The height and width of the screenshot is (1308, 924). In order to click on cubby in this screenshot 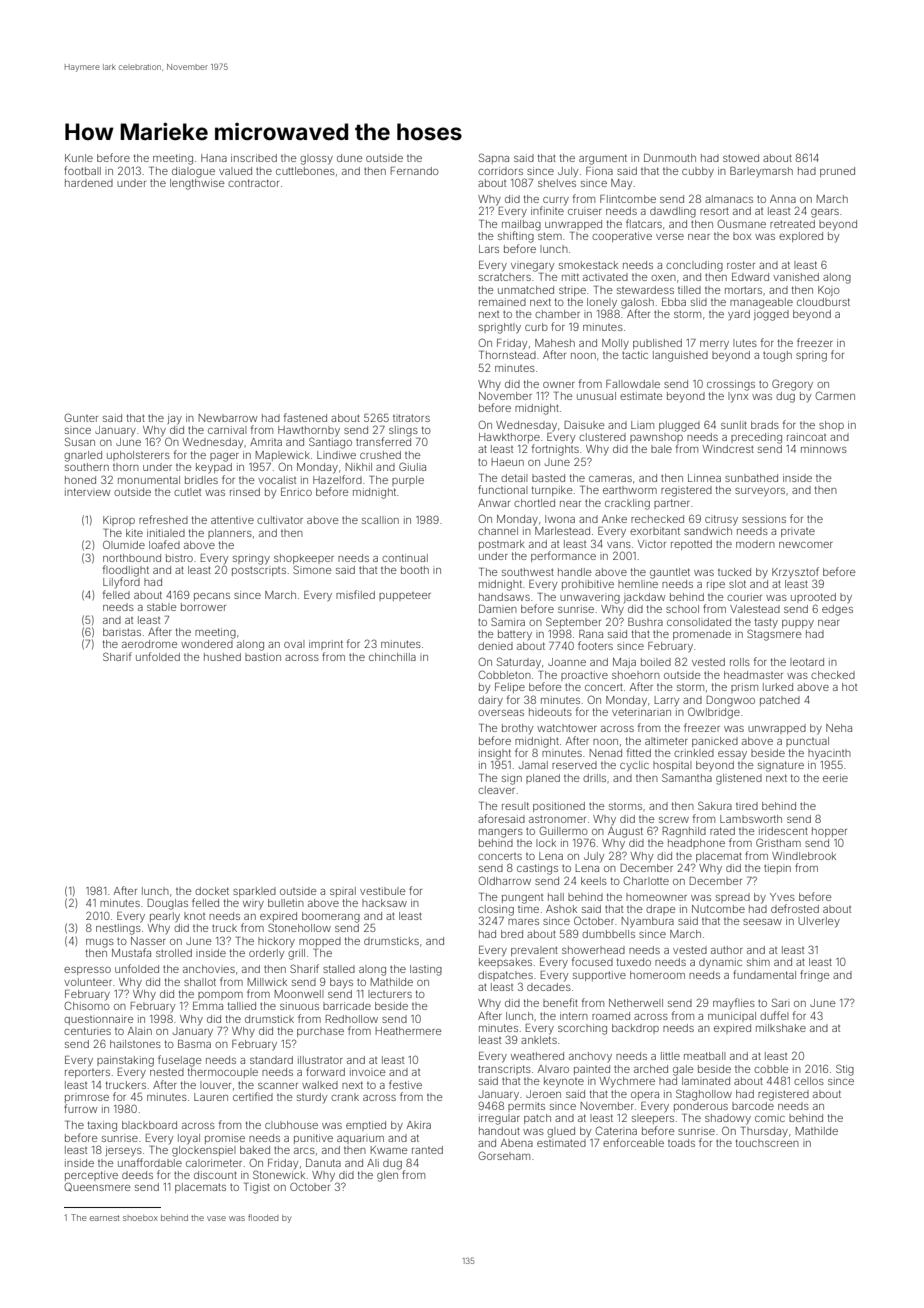, I will do `click(698, 172)`.
